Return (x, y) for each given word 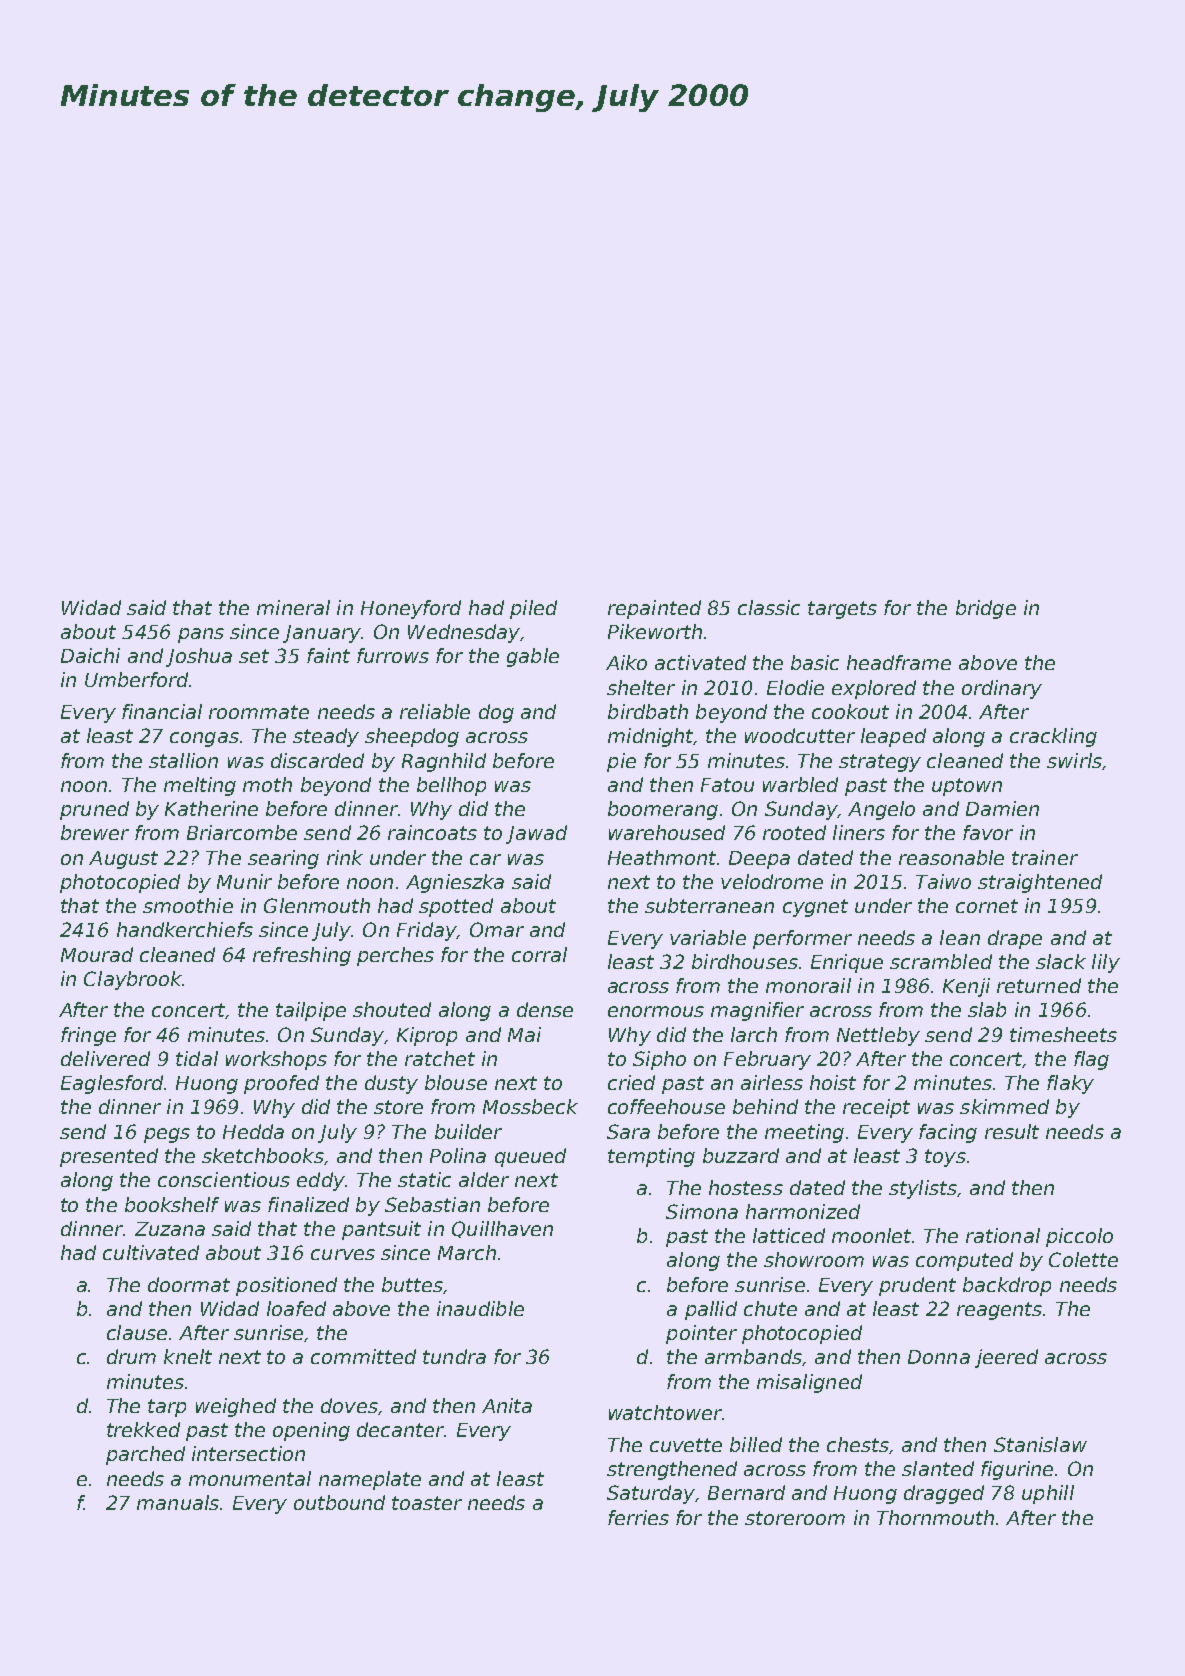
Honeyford (411, 609)
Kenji (966, 987)
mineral (293, 607)
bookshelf (172, 1204)
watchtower (665, 1412)
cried (631, 1082)
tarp (167, 1408)
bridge (986, 609)
